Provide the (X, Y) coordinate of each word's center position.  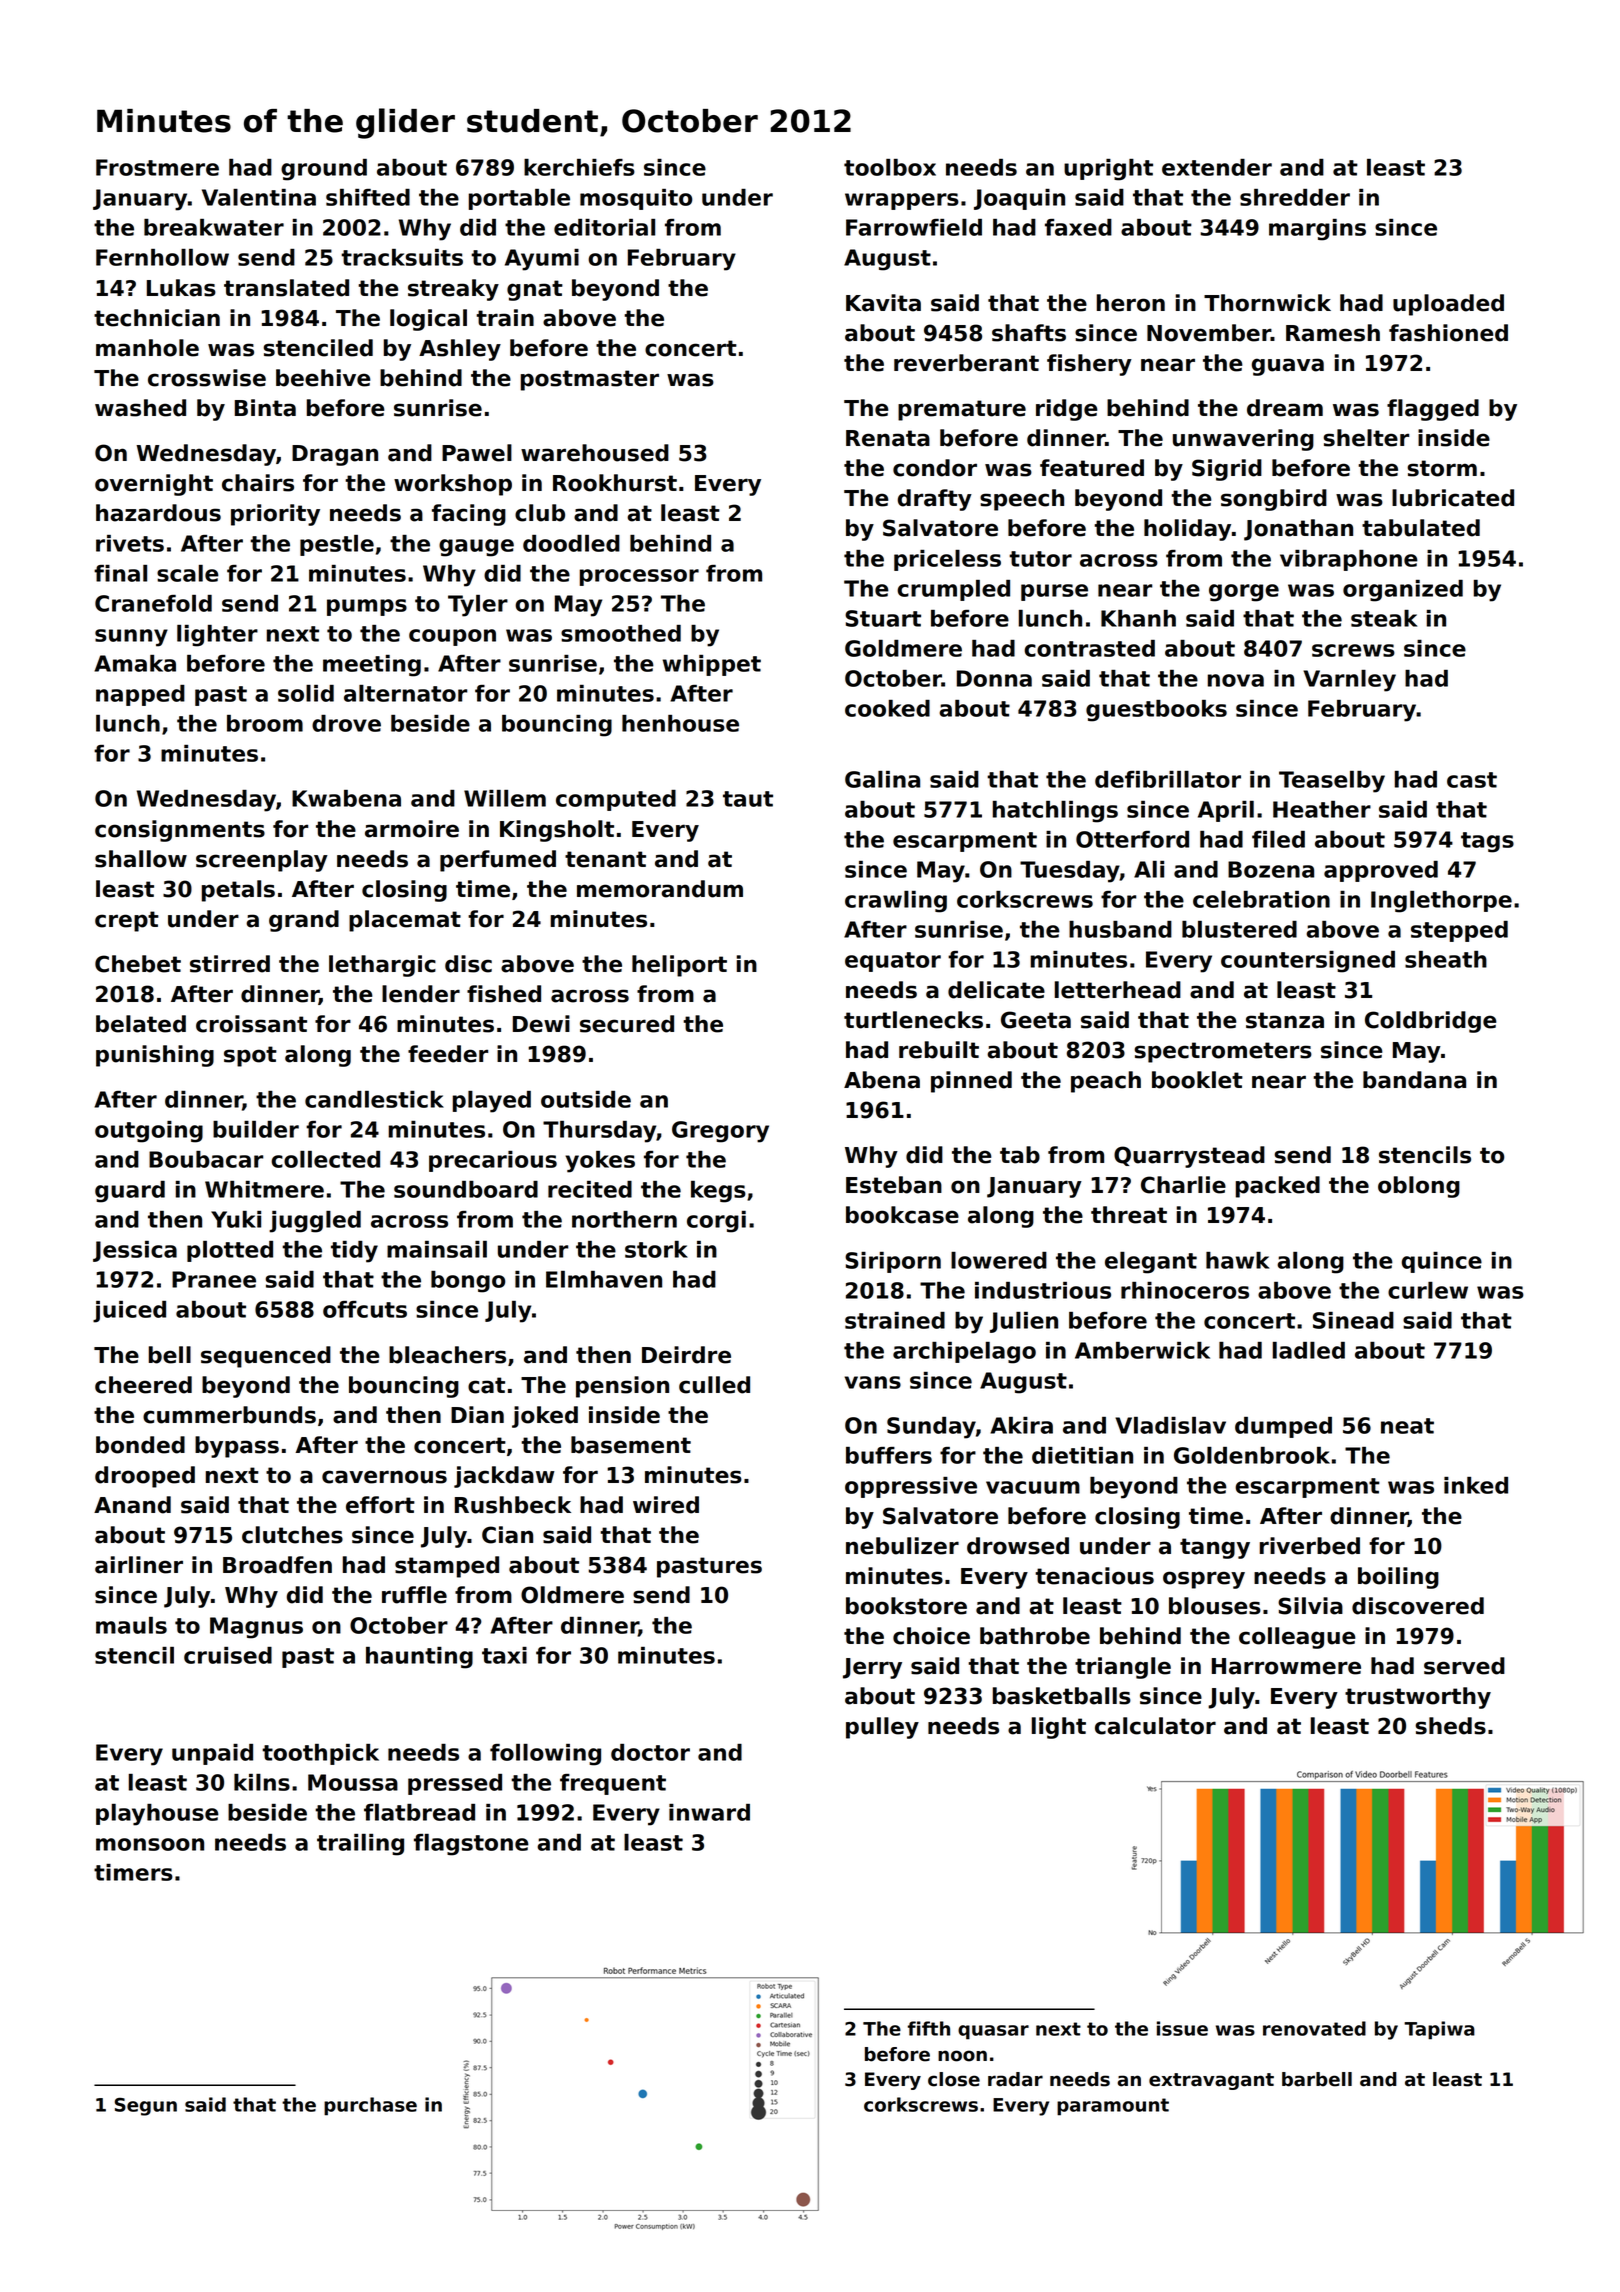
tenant (605, 859)
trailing (360, 1845)
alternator (405, 693)
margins (1317, 230)
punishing (155, 1056)
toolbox (890, 167)
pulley (882, 1728)
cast (1472, 780)
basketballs (1062, 1696)
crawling (896, 902)
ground (324, 170)
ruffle (414, 1595)
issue (1182, 2028)
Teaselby (1332, 782)
